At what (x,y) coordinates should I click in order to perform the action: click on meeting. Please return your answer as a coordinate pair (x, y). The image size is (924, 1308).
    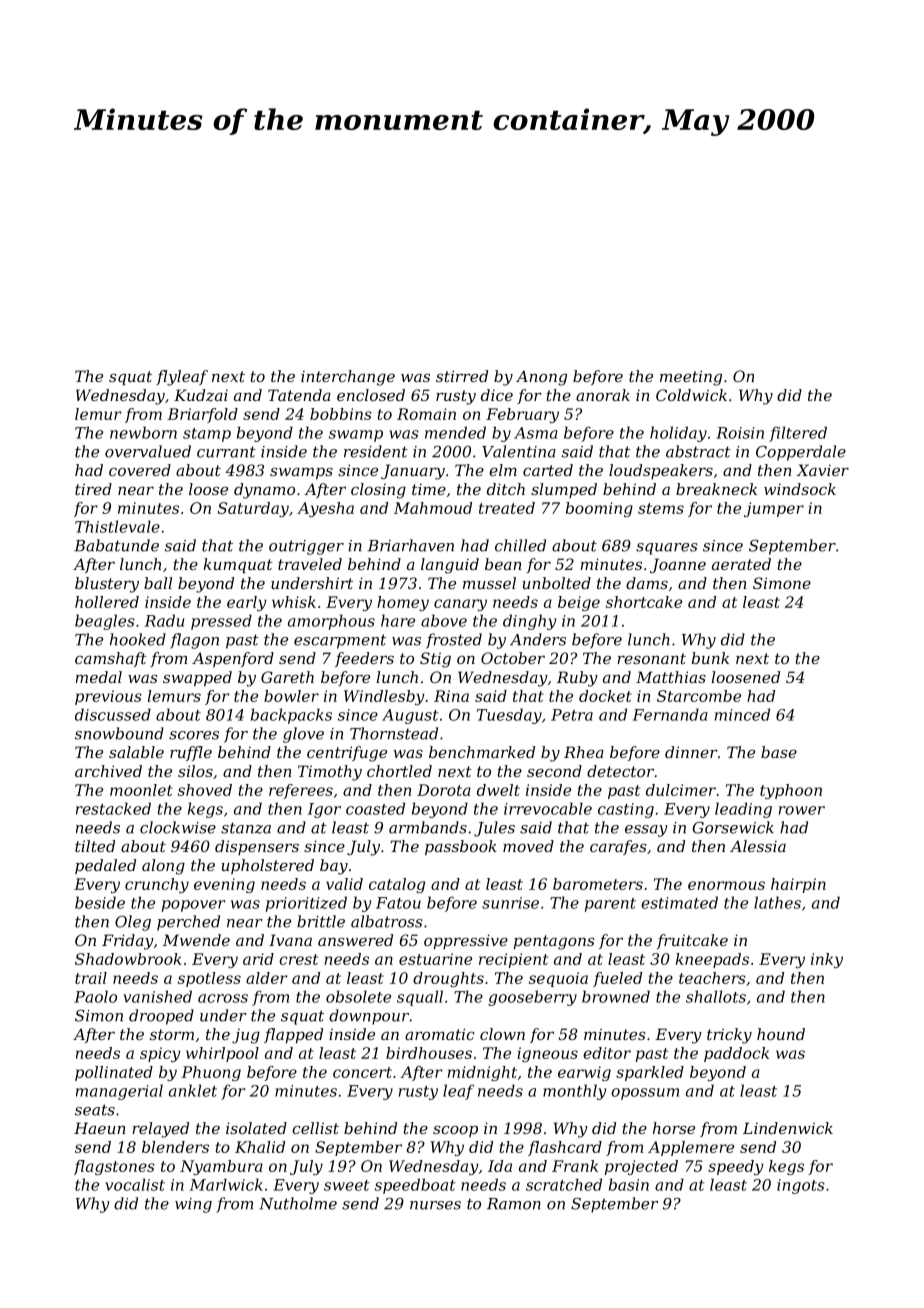
    Looking at the image, I should click on (691, 378).
